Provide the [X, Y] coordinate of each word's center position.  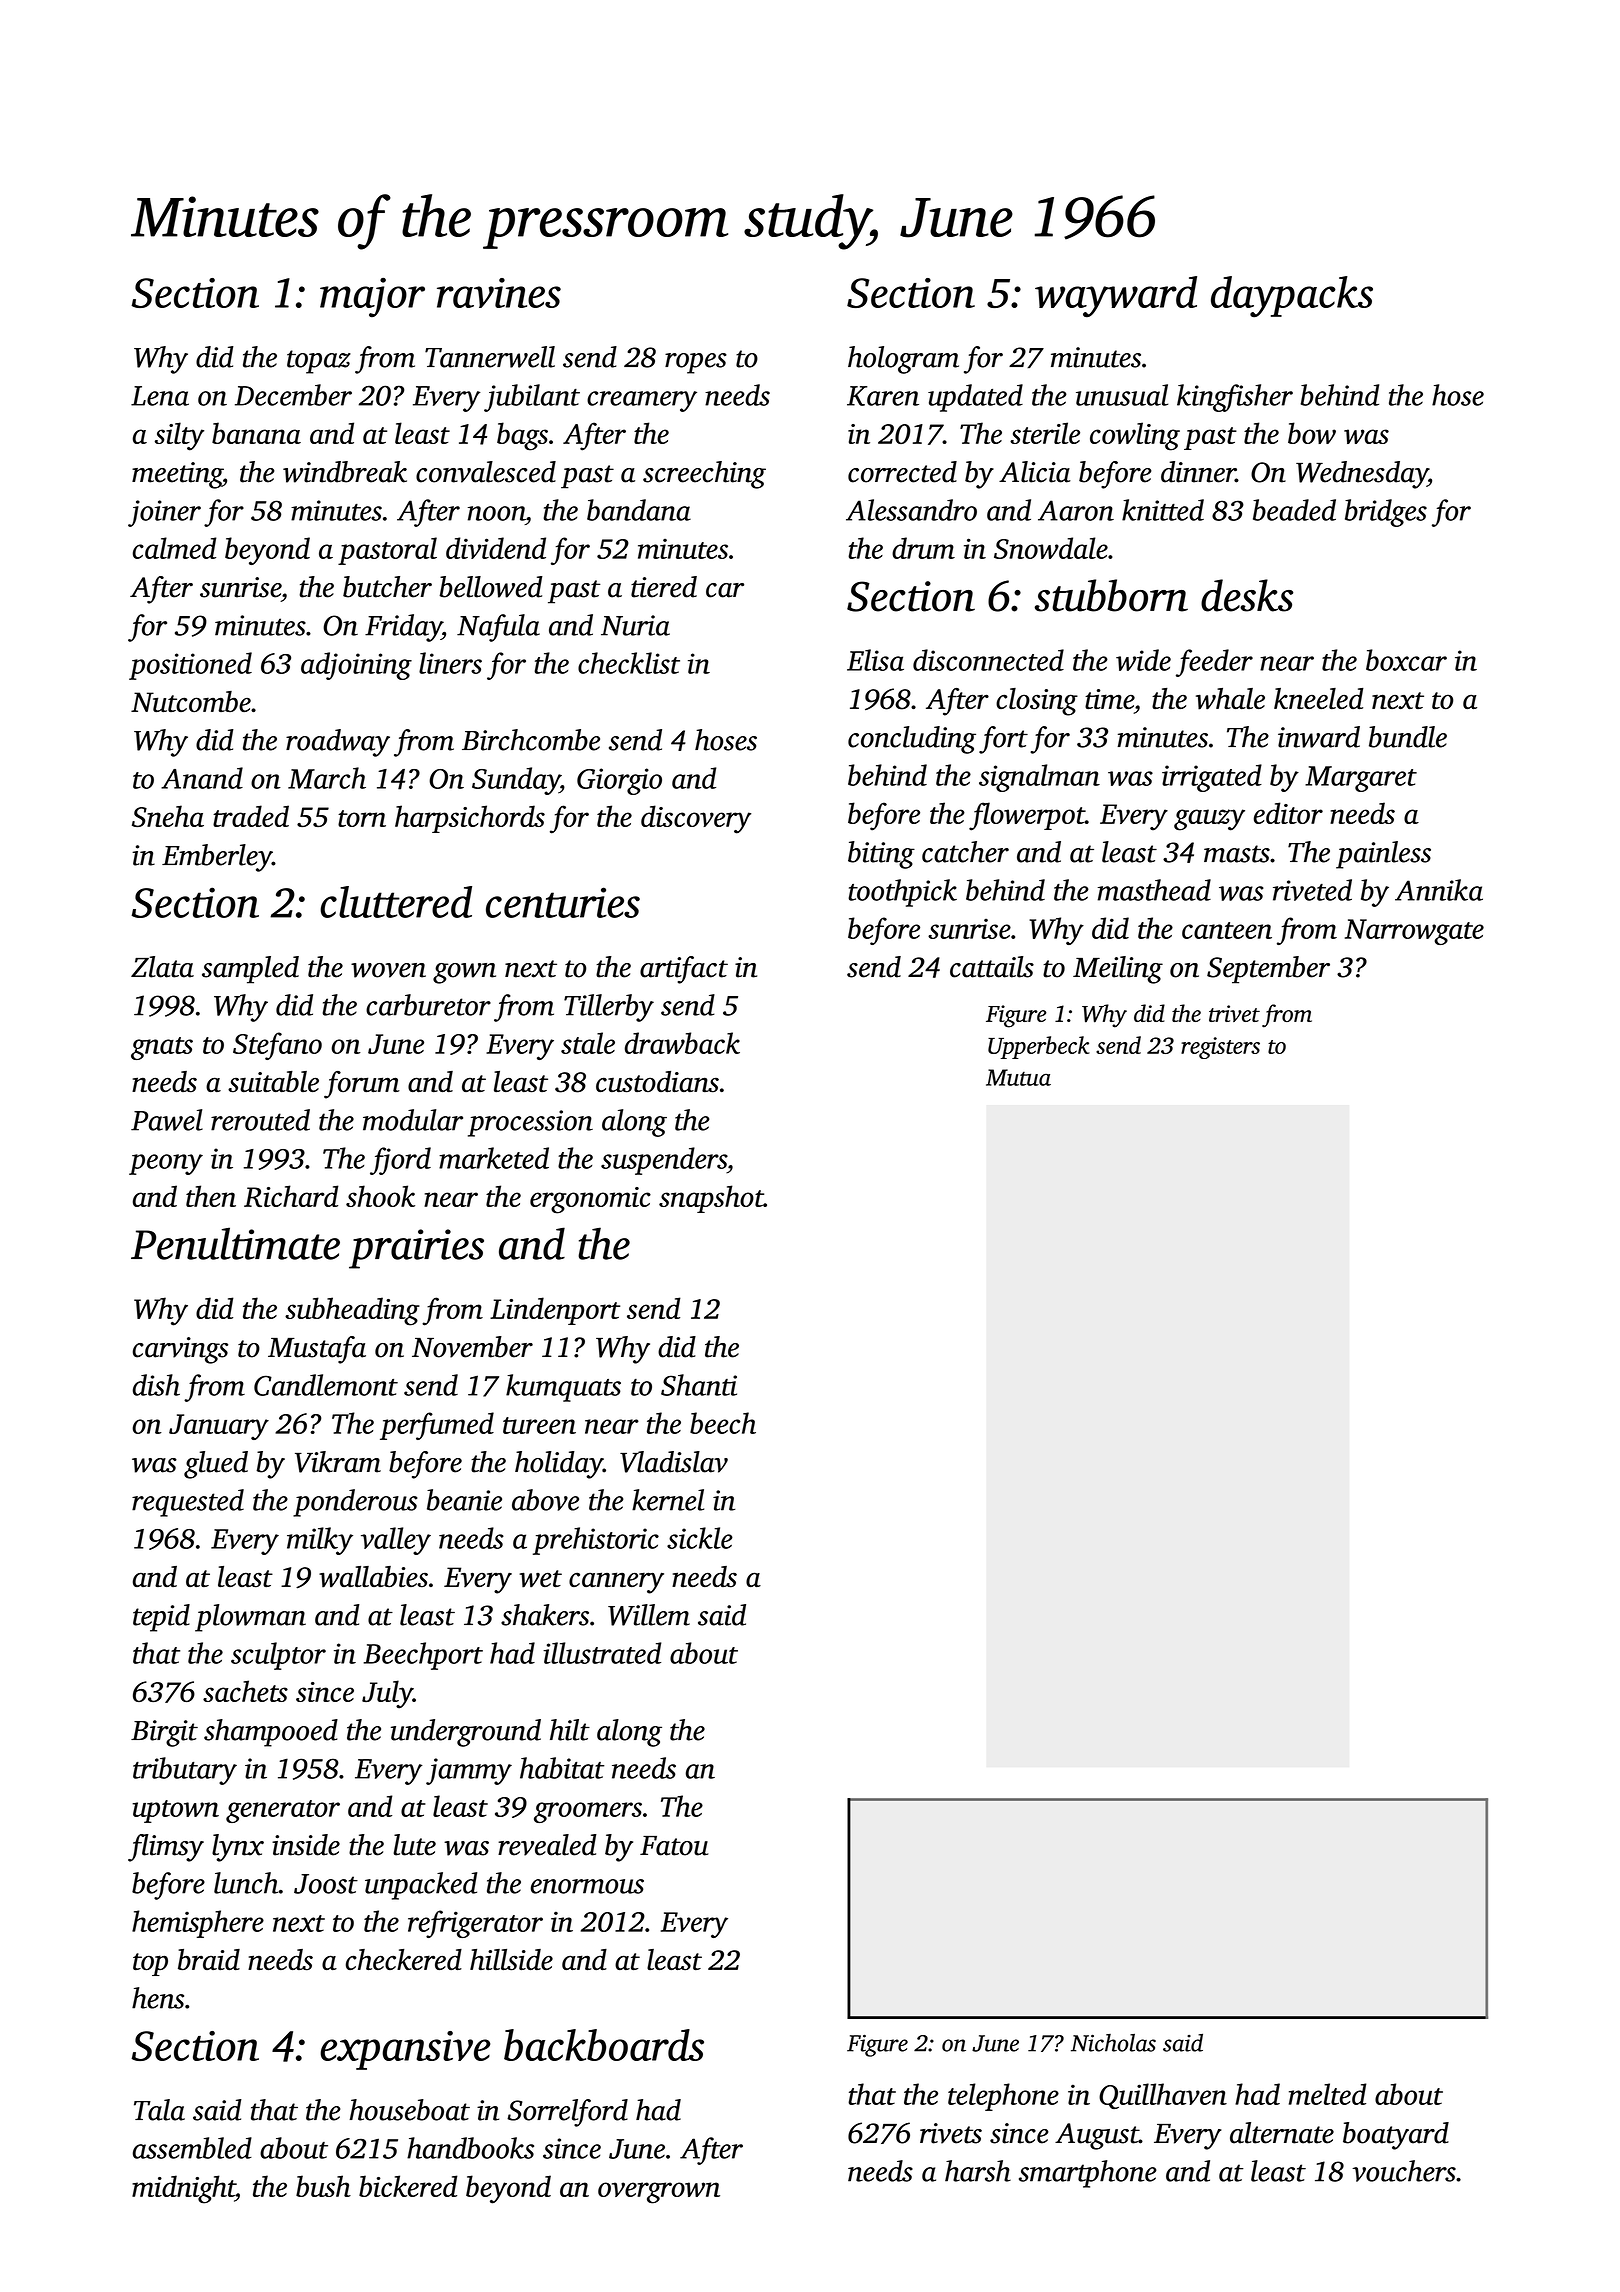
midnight [183, 2189]
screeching [704, 475]
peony [166, 1164]
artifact [684, 970]
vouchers [1404, 2171]
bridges [1386, 513]
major [372, 298]
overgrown [659, 2193]
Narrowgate [1414, 932]
